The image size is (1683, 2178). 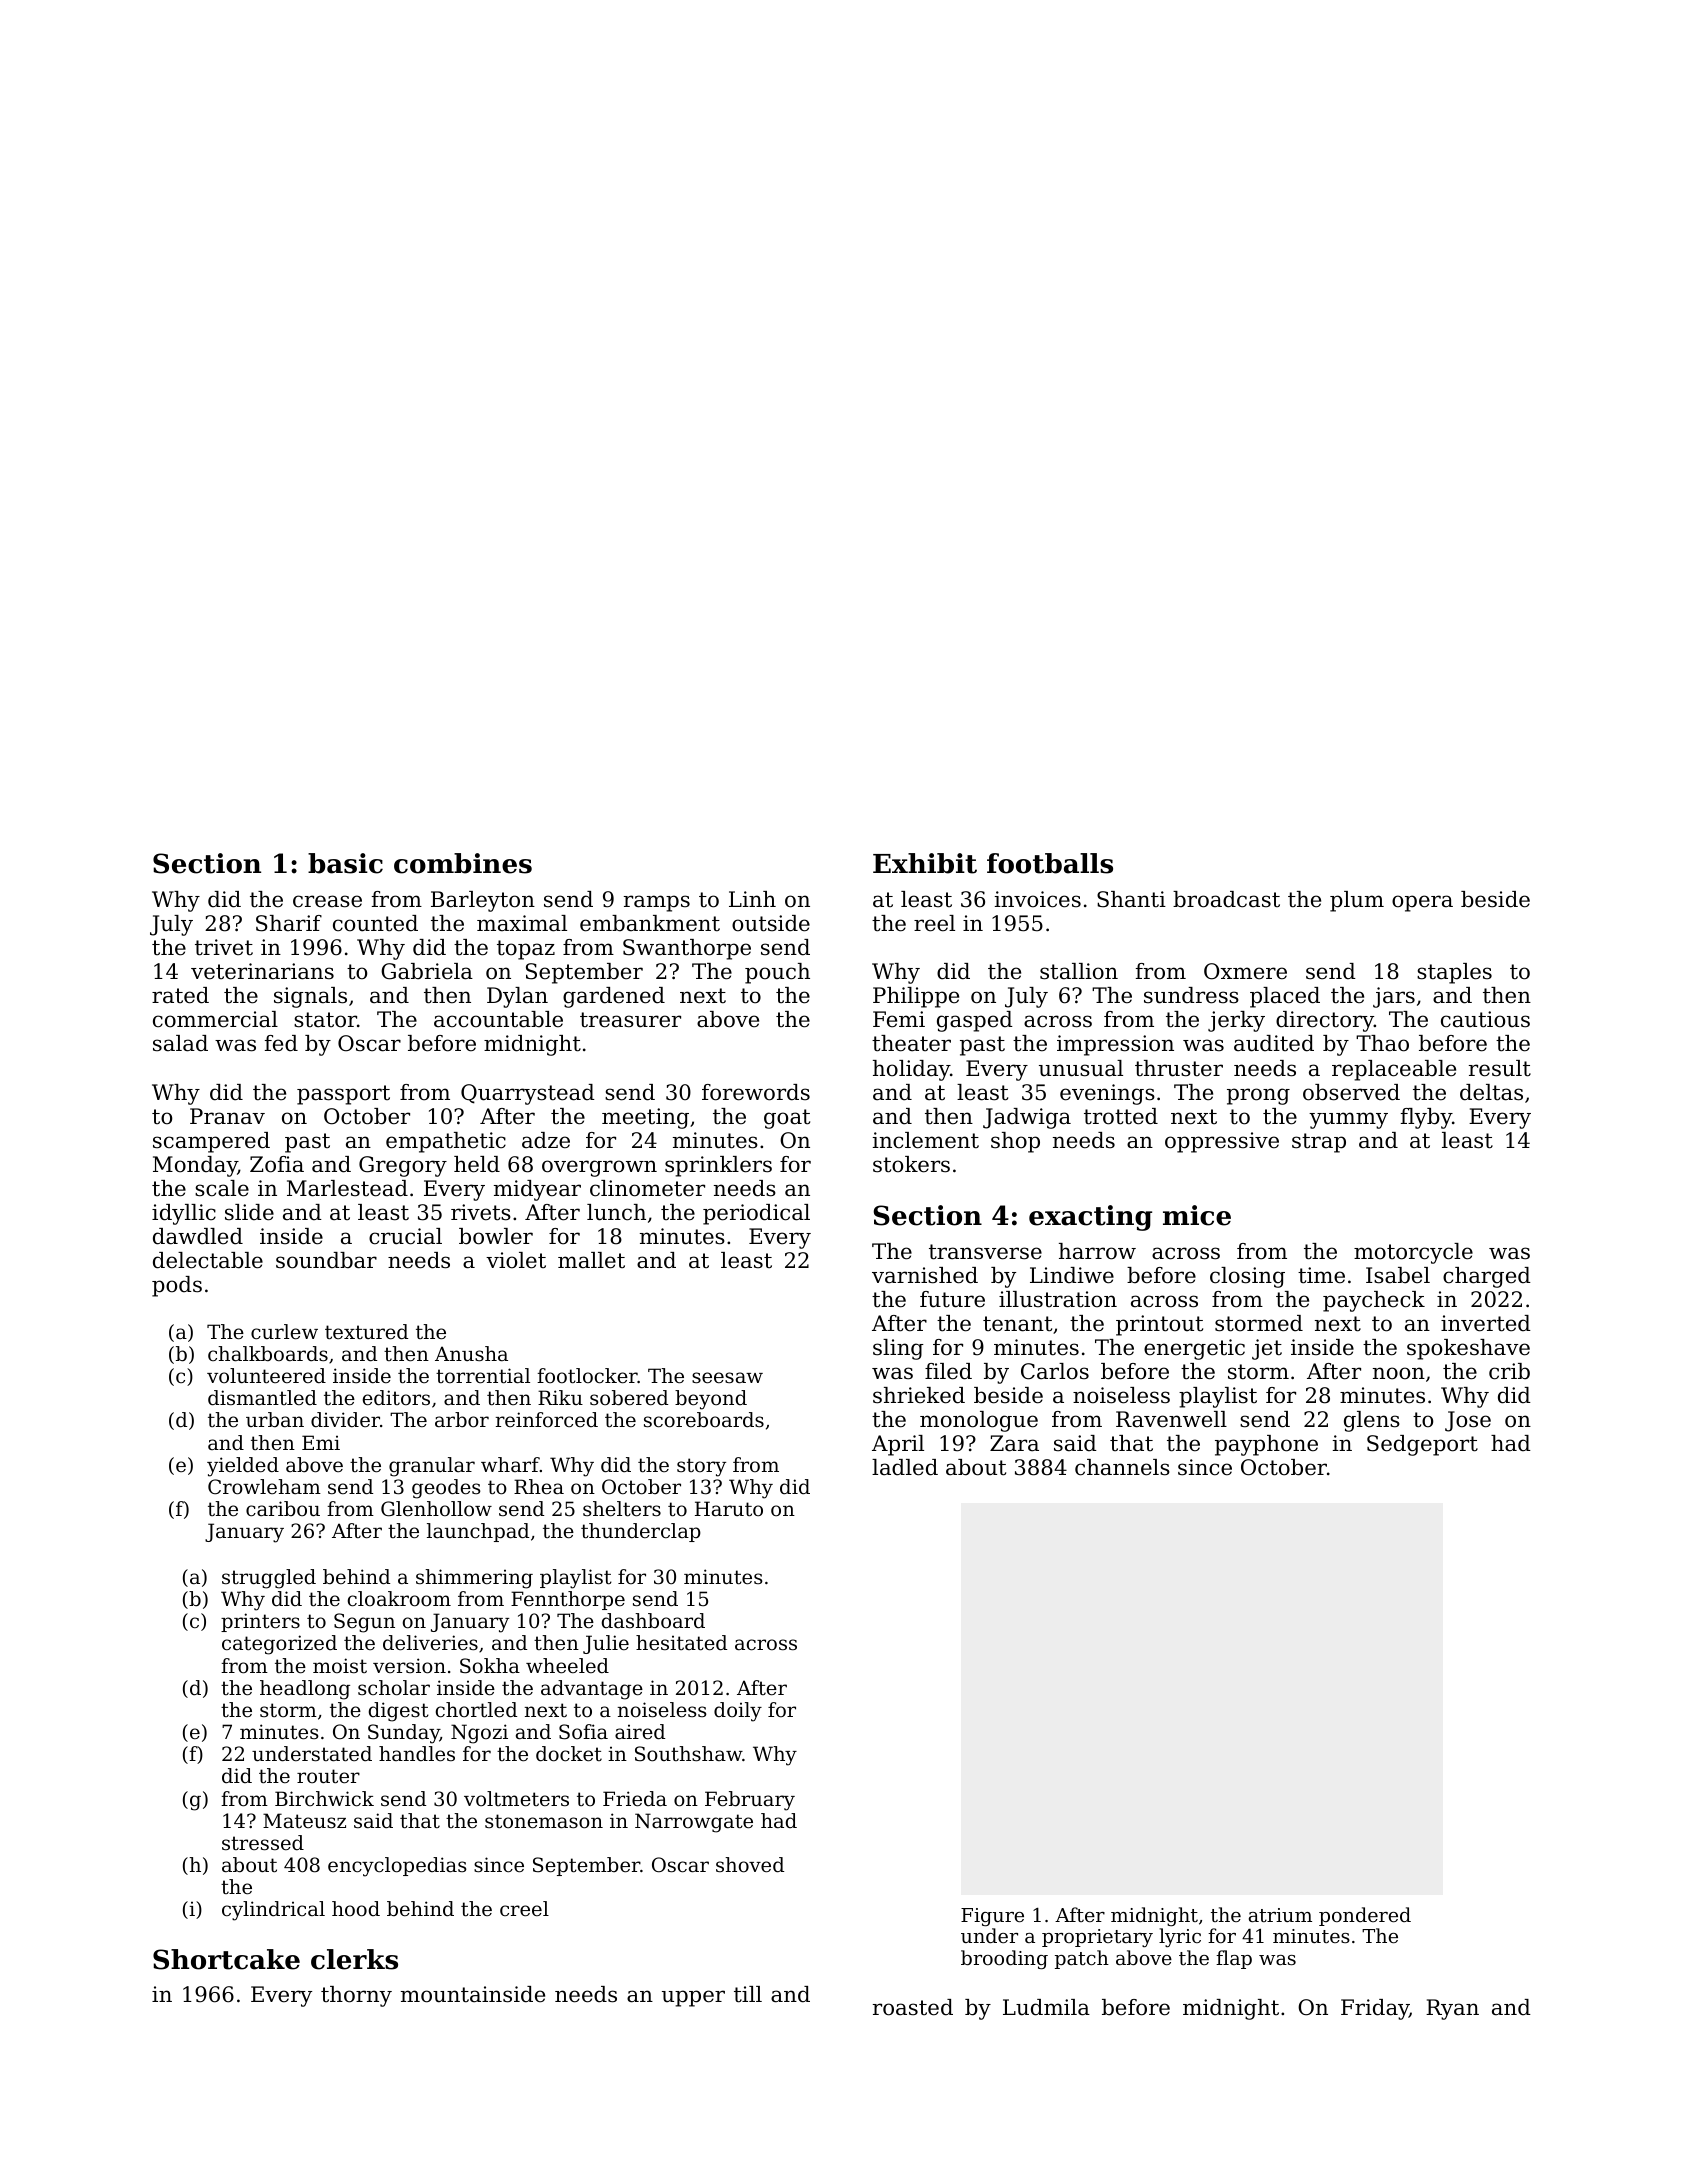 What do you see at coordinates (750, 1801) in the image?
I see `February` at bounding box center [750, 1801].
